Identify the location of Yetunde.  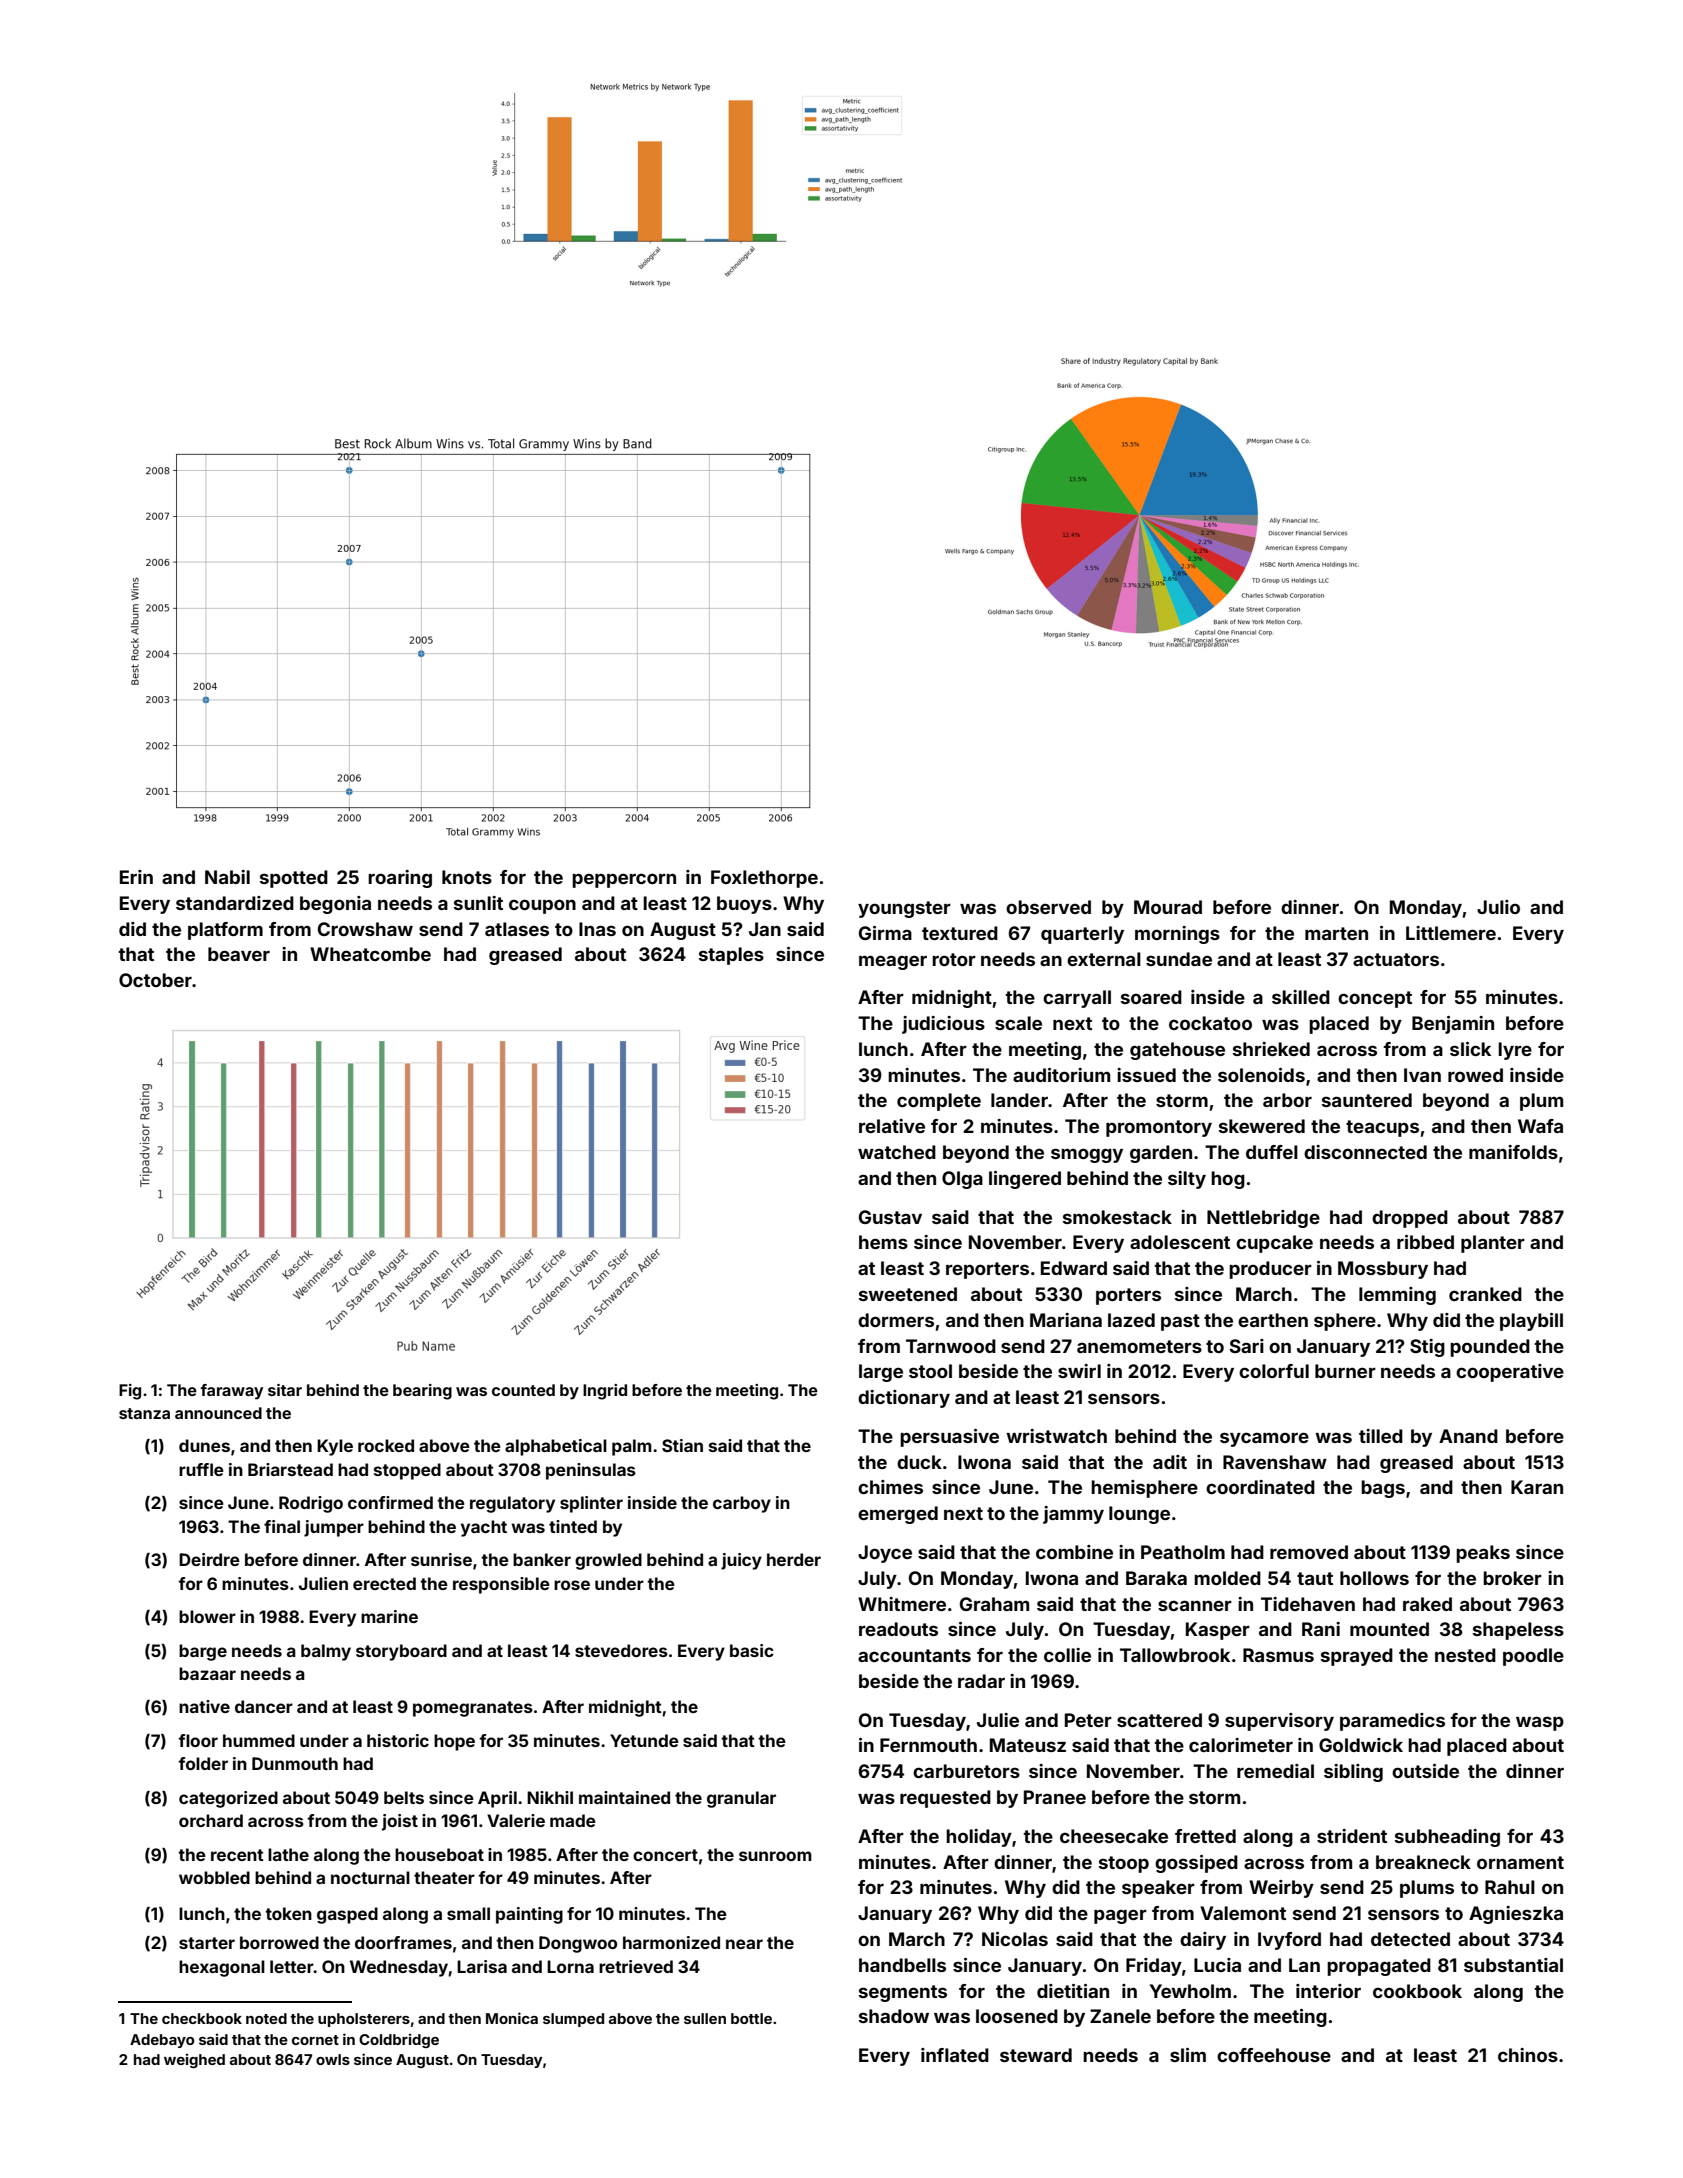
(644, 1740).
